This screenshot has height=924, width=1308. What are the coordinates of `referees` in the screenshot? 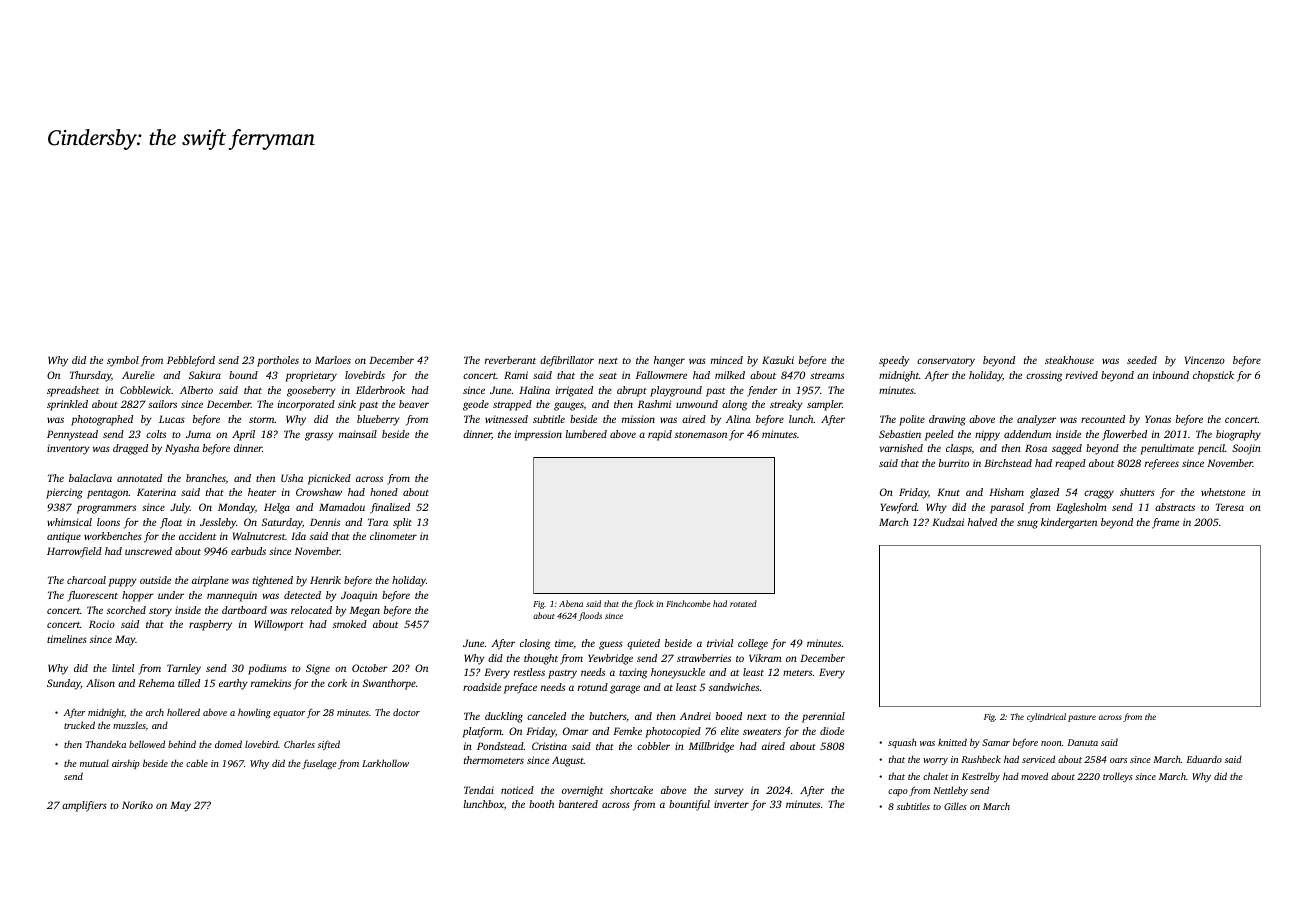 It's located at (1162, 464).
